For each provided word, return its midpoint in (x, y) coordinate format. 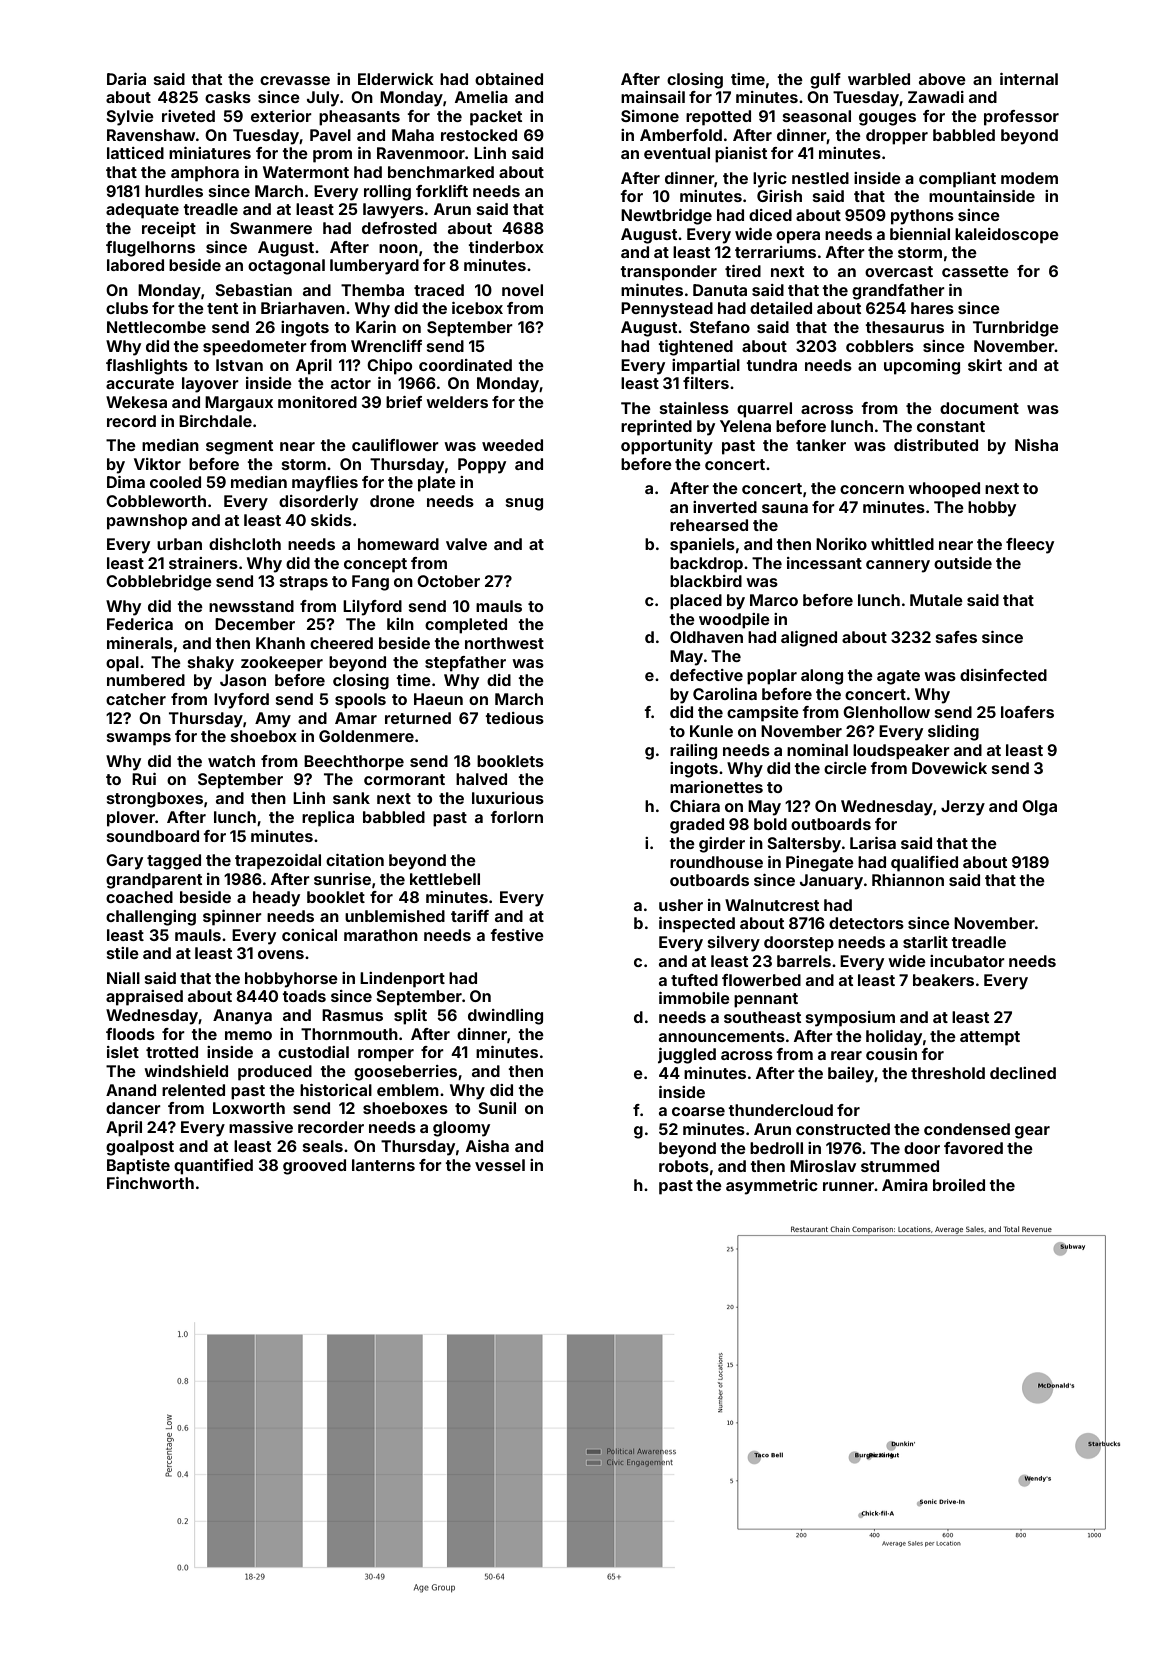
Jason (243, 680)
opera (798, 237)
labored (135, 265)
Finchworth (150, 1183)
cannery (898, 566)
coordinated (465, 365)
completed (466, 626)
